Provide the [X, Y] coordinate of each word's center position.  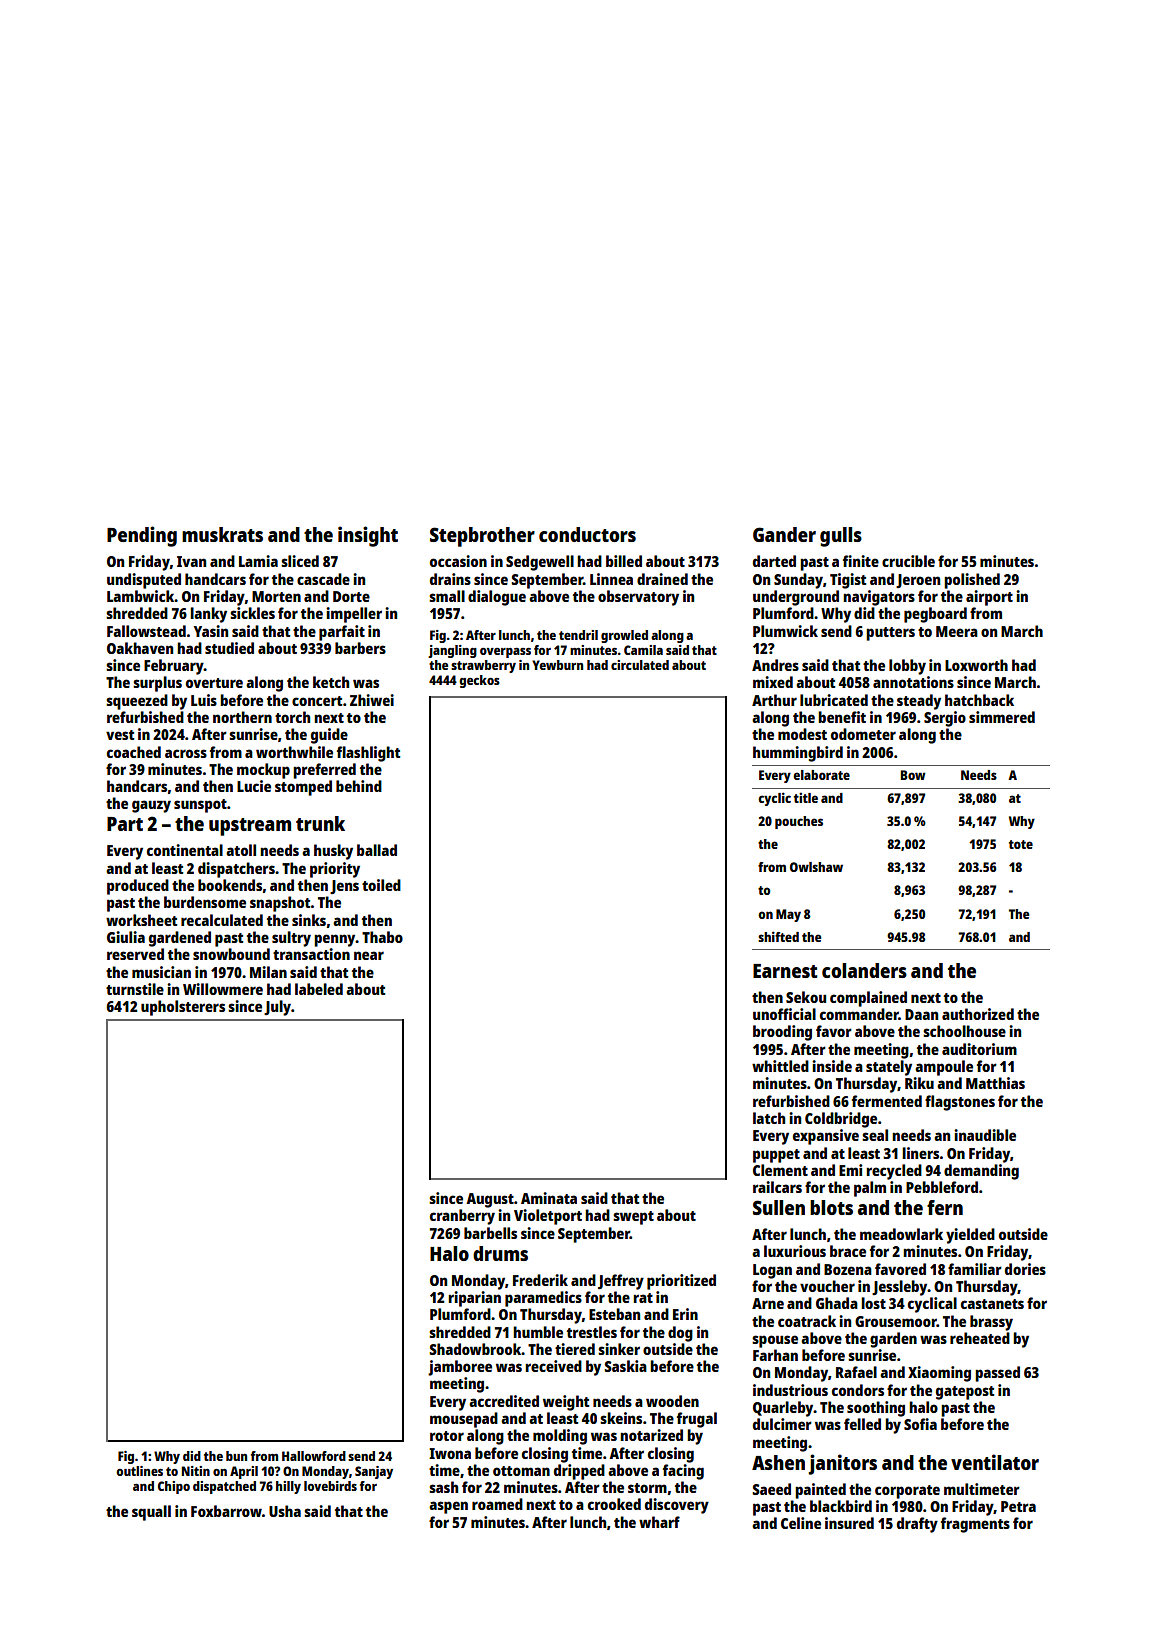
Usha [285, 1511]
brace [848, 1251]
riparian [475, 1299]
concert [317, 701]
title [806, 797]
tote [1021, 844]
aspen [448, 1507]
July [277, 1008]
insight [368, 536]
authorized [978, 1014]
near [369, 955]
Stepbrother [482, 537]
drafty [917, 1525]
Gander [784, 534]
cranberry [462, 1217]
